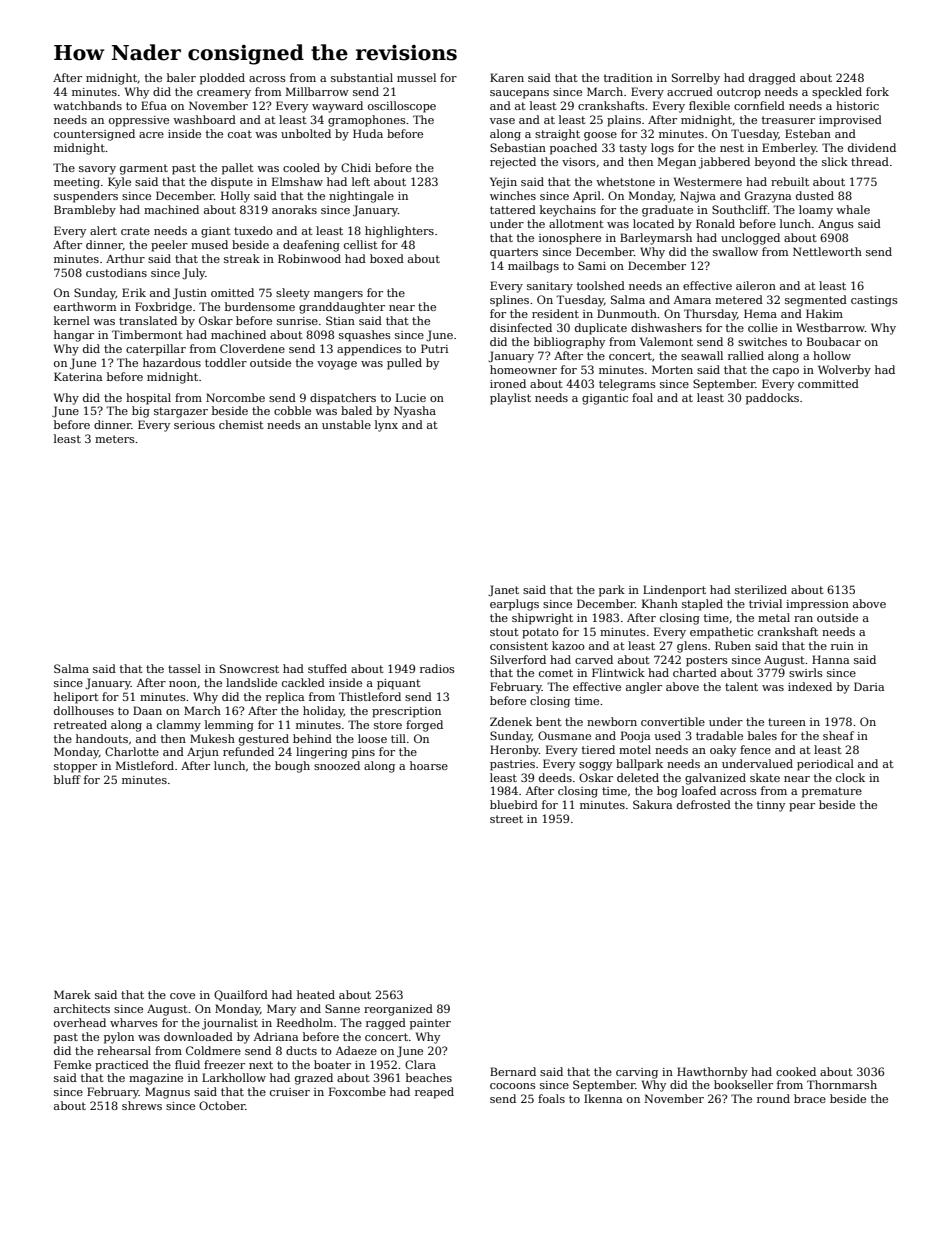  What do you see at coordinates (102, 738) in the document?
I see `handouts` at bounding box center [102, 738].
